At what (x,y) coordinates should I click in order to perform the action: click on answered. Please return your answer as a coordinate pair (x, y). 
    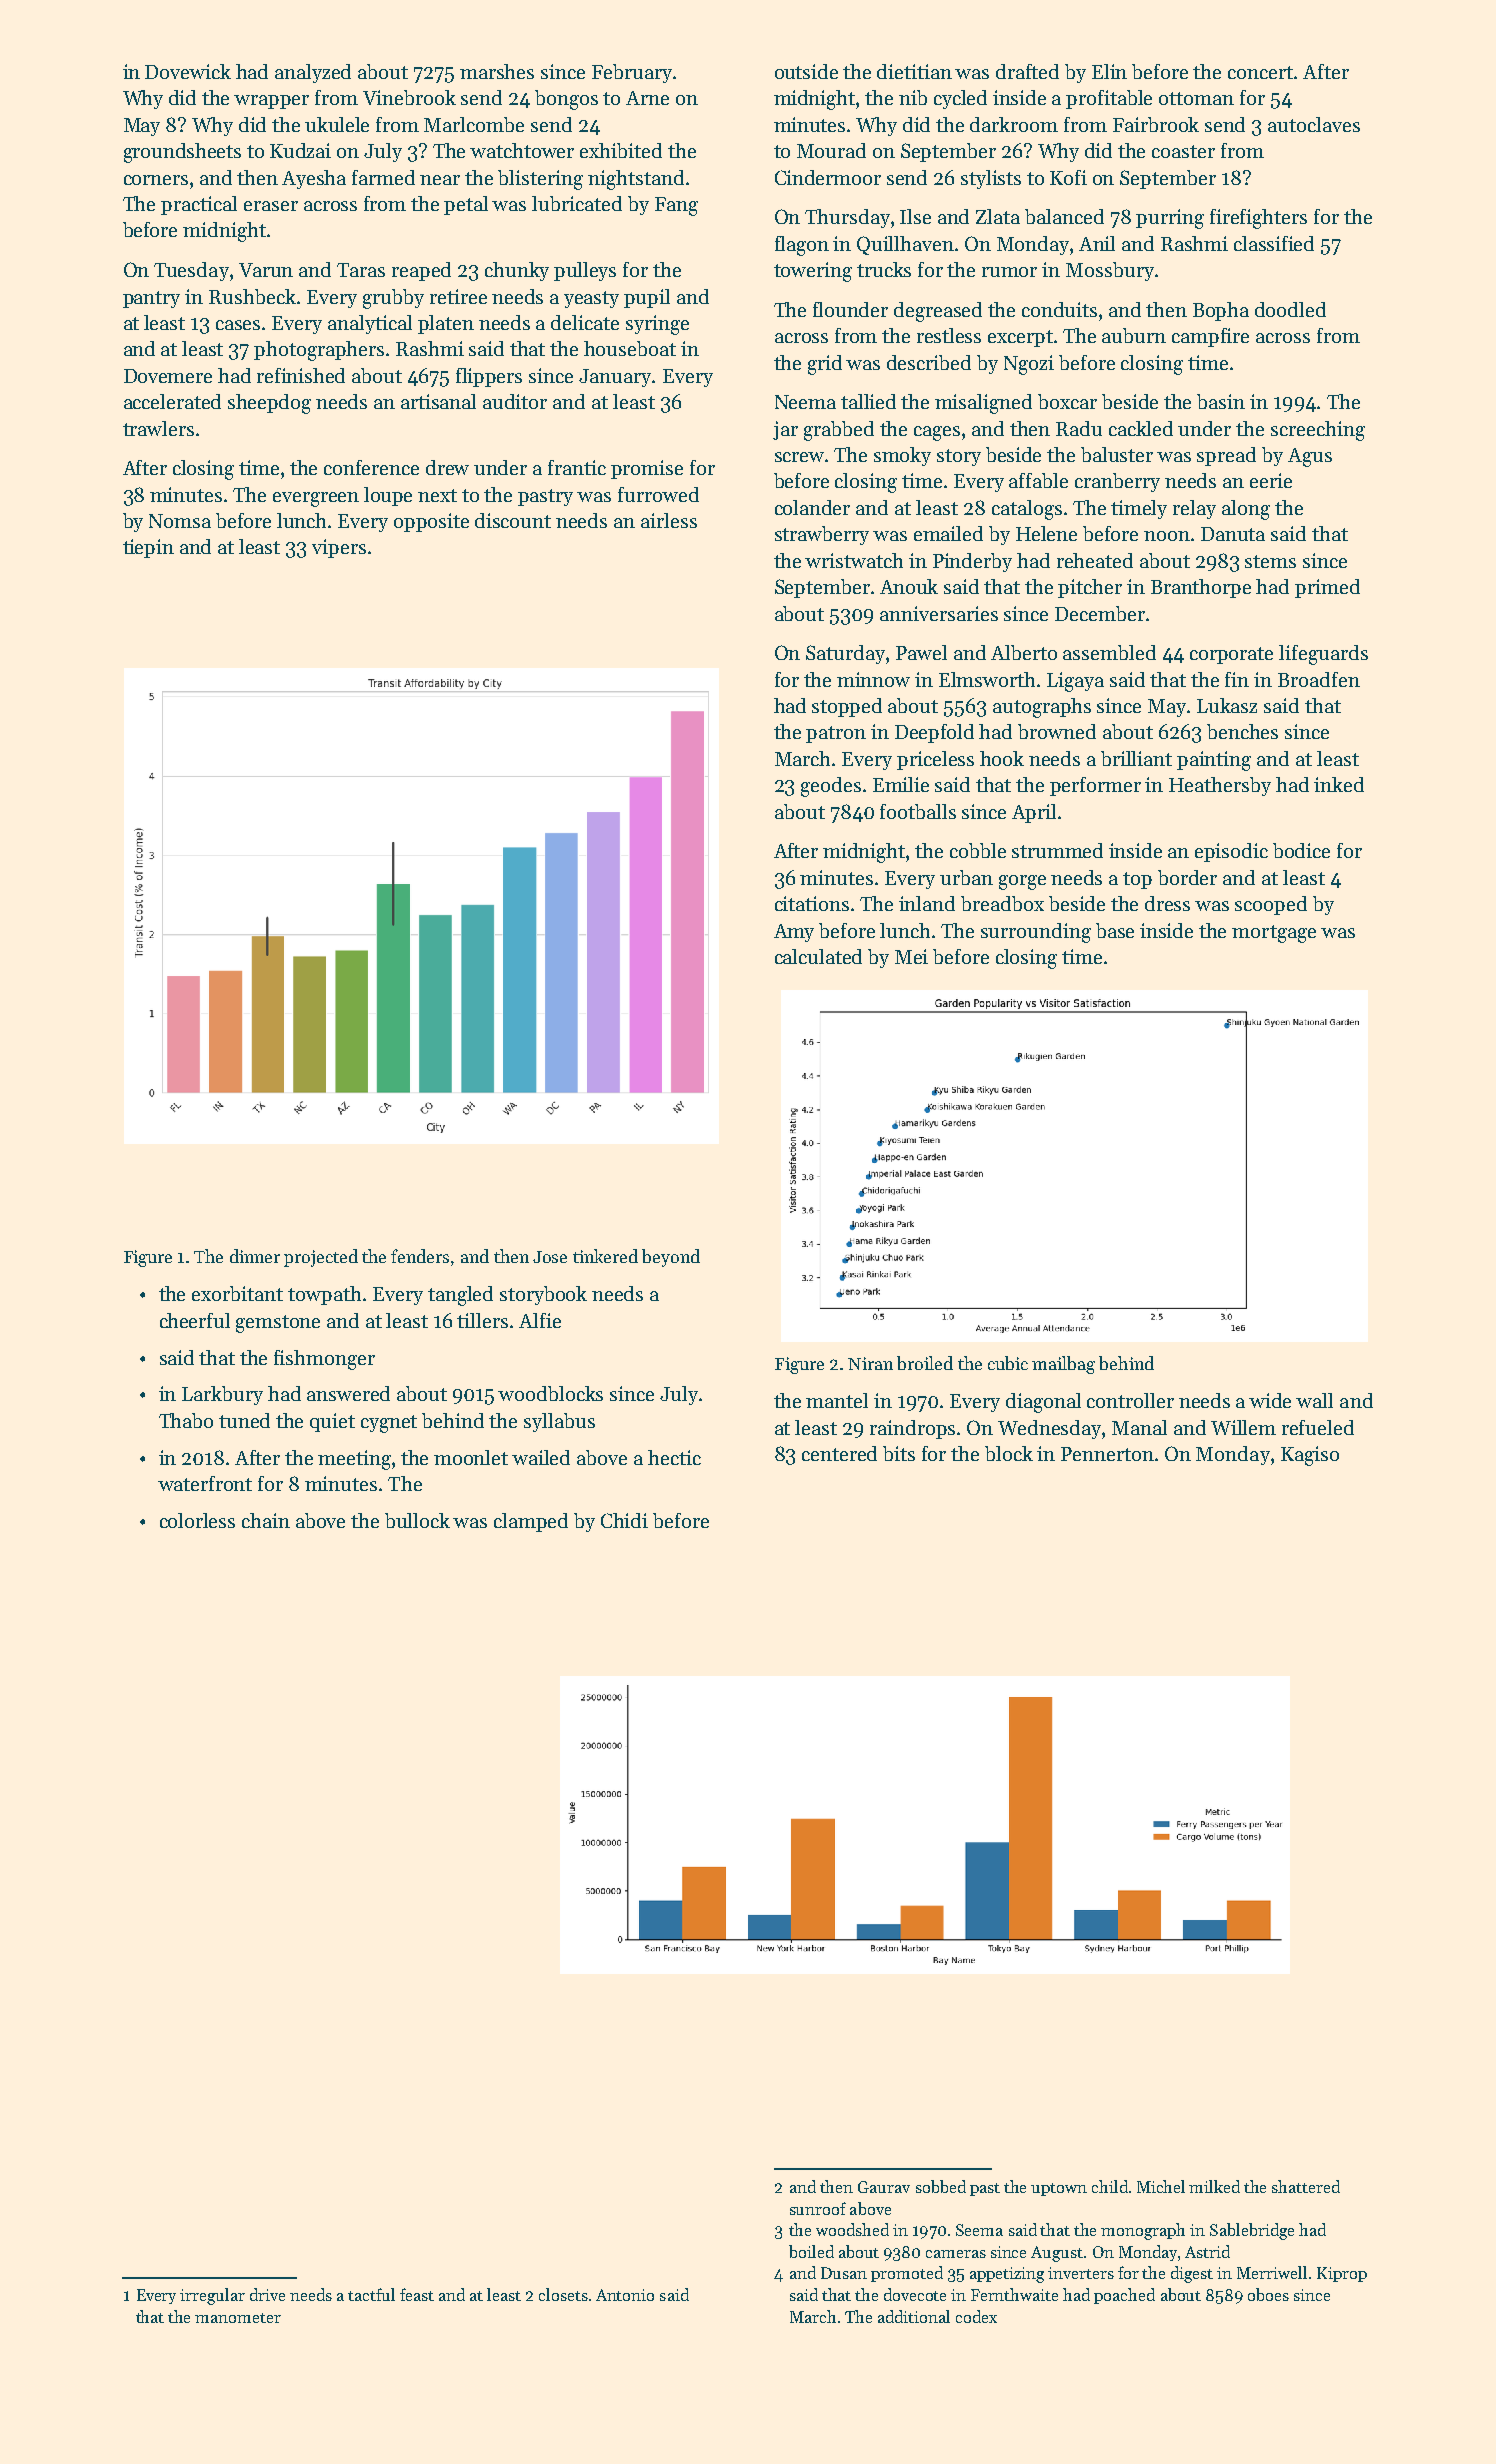
    Looking at the image, I should click on (348, 1393).
